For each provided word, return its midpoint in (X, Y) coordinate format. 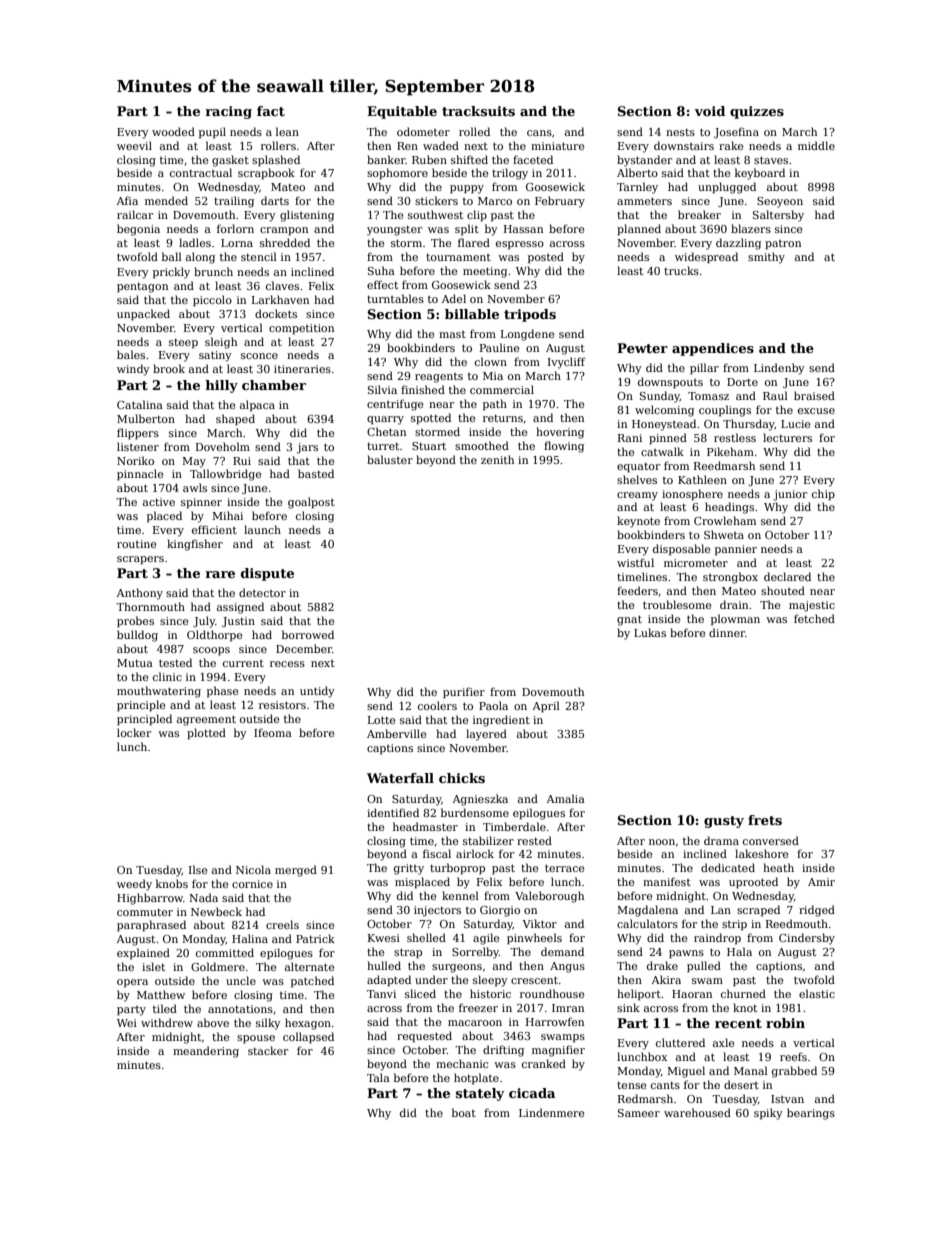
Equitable (402, 112)
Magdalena (647, 911)
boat (464, 1112)
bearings (811, 1114)
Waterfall (400, 778)
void (710, 111)
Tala (378, 1077)
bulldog (137, 636)
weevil (134, 145)
